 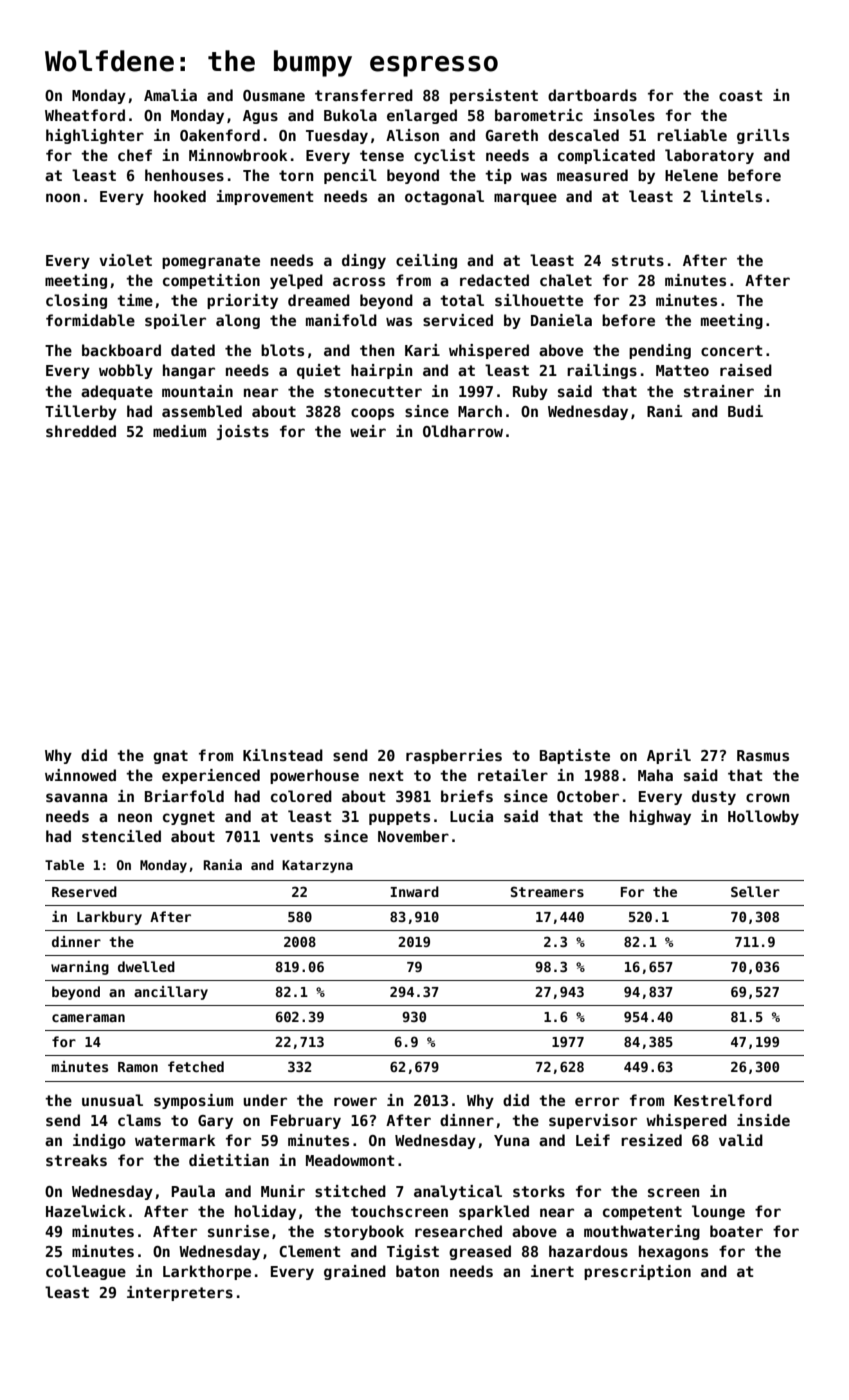 I want to click on gnat, so click(x=170, y=757).
